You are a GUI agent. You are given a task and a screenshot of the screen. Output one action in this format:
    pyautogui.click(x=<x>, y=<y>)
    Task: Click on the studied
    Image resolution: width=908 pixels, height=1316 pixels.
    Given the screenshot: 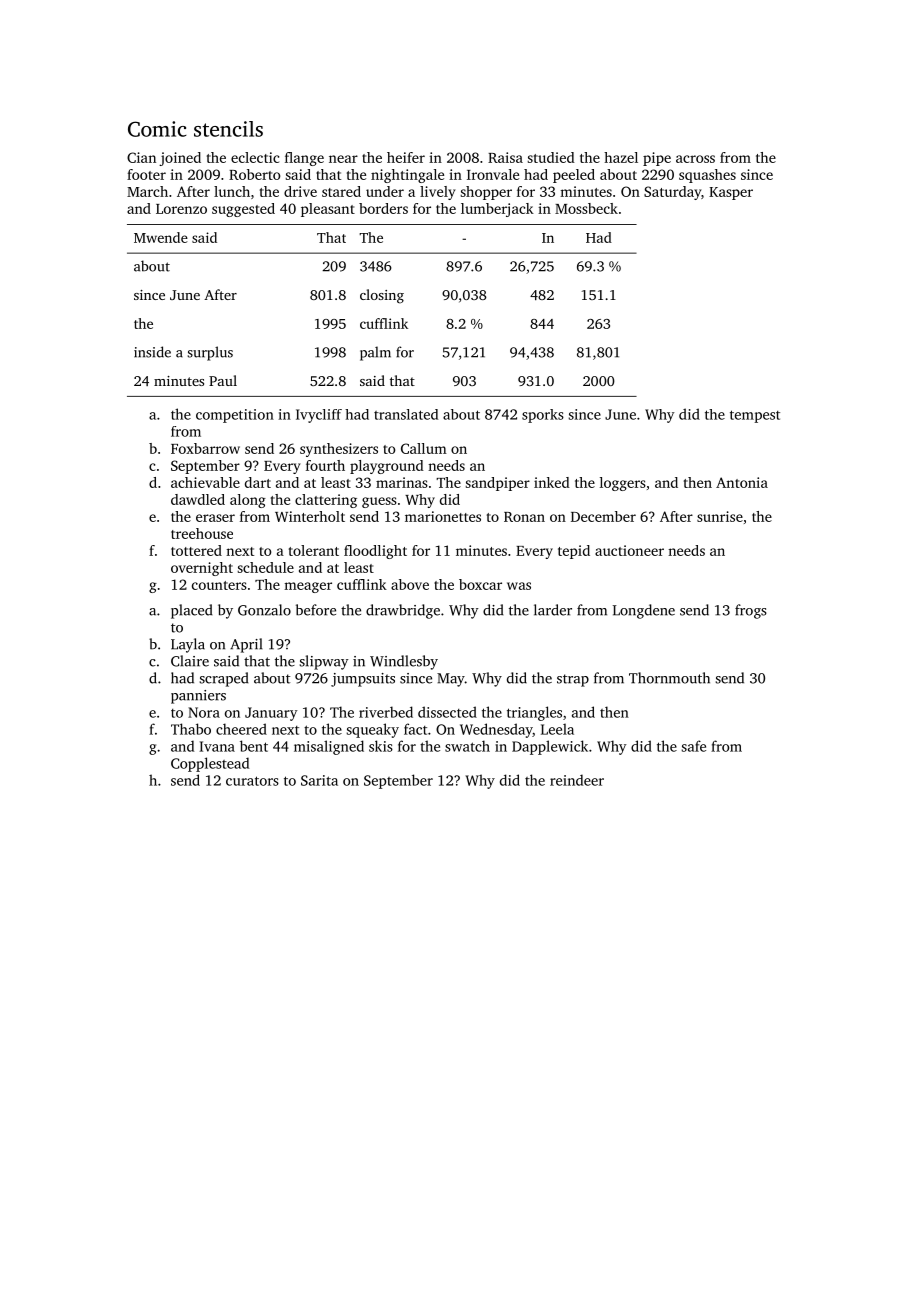 What is the action you would take?
    pyautogui.click(x=551, y=157)
